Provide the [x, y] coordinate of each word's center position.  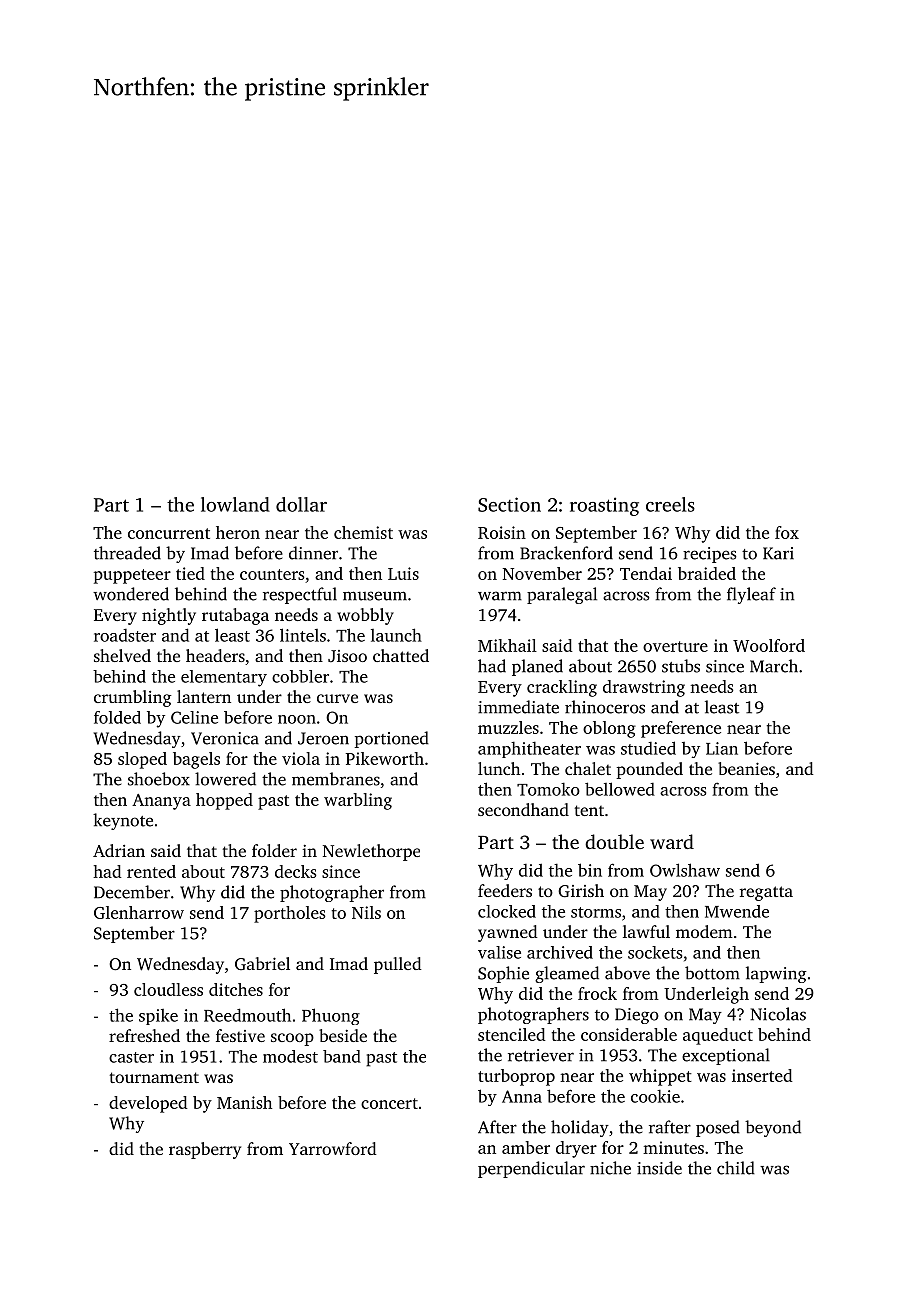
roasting [604, 506]
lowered [225, 779]
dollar [301, 504]
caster [131, 1057]
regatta [766, 893]
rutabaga [235, 616]
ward [672, 841]
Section [509, 504]
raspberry [205, 1150]
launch [396, 635]
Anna [522, 1096]
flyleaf [751, 595]
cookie [655, 1096]
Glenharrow [139, 912]
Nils [366, 912]
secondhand [523, 809]
